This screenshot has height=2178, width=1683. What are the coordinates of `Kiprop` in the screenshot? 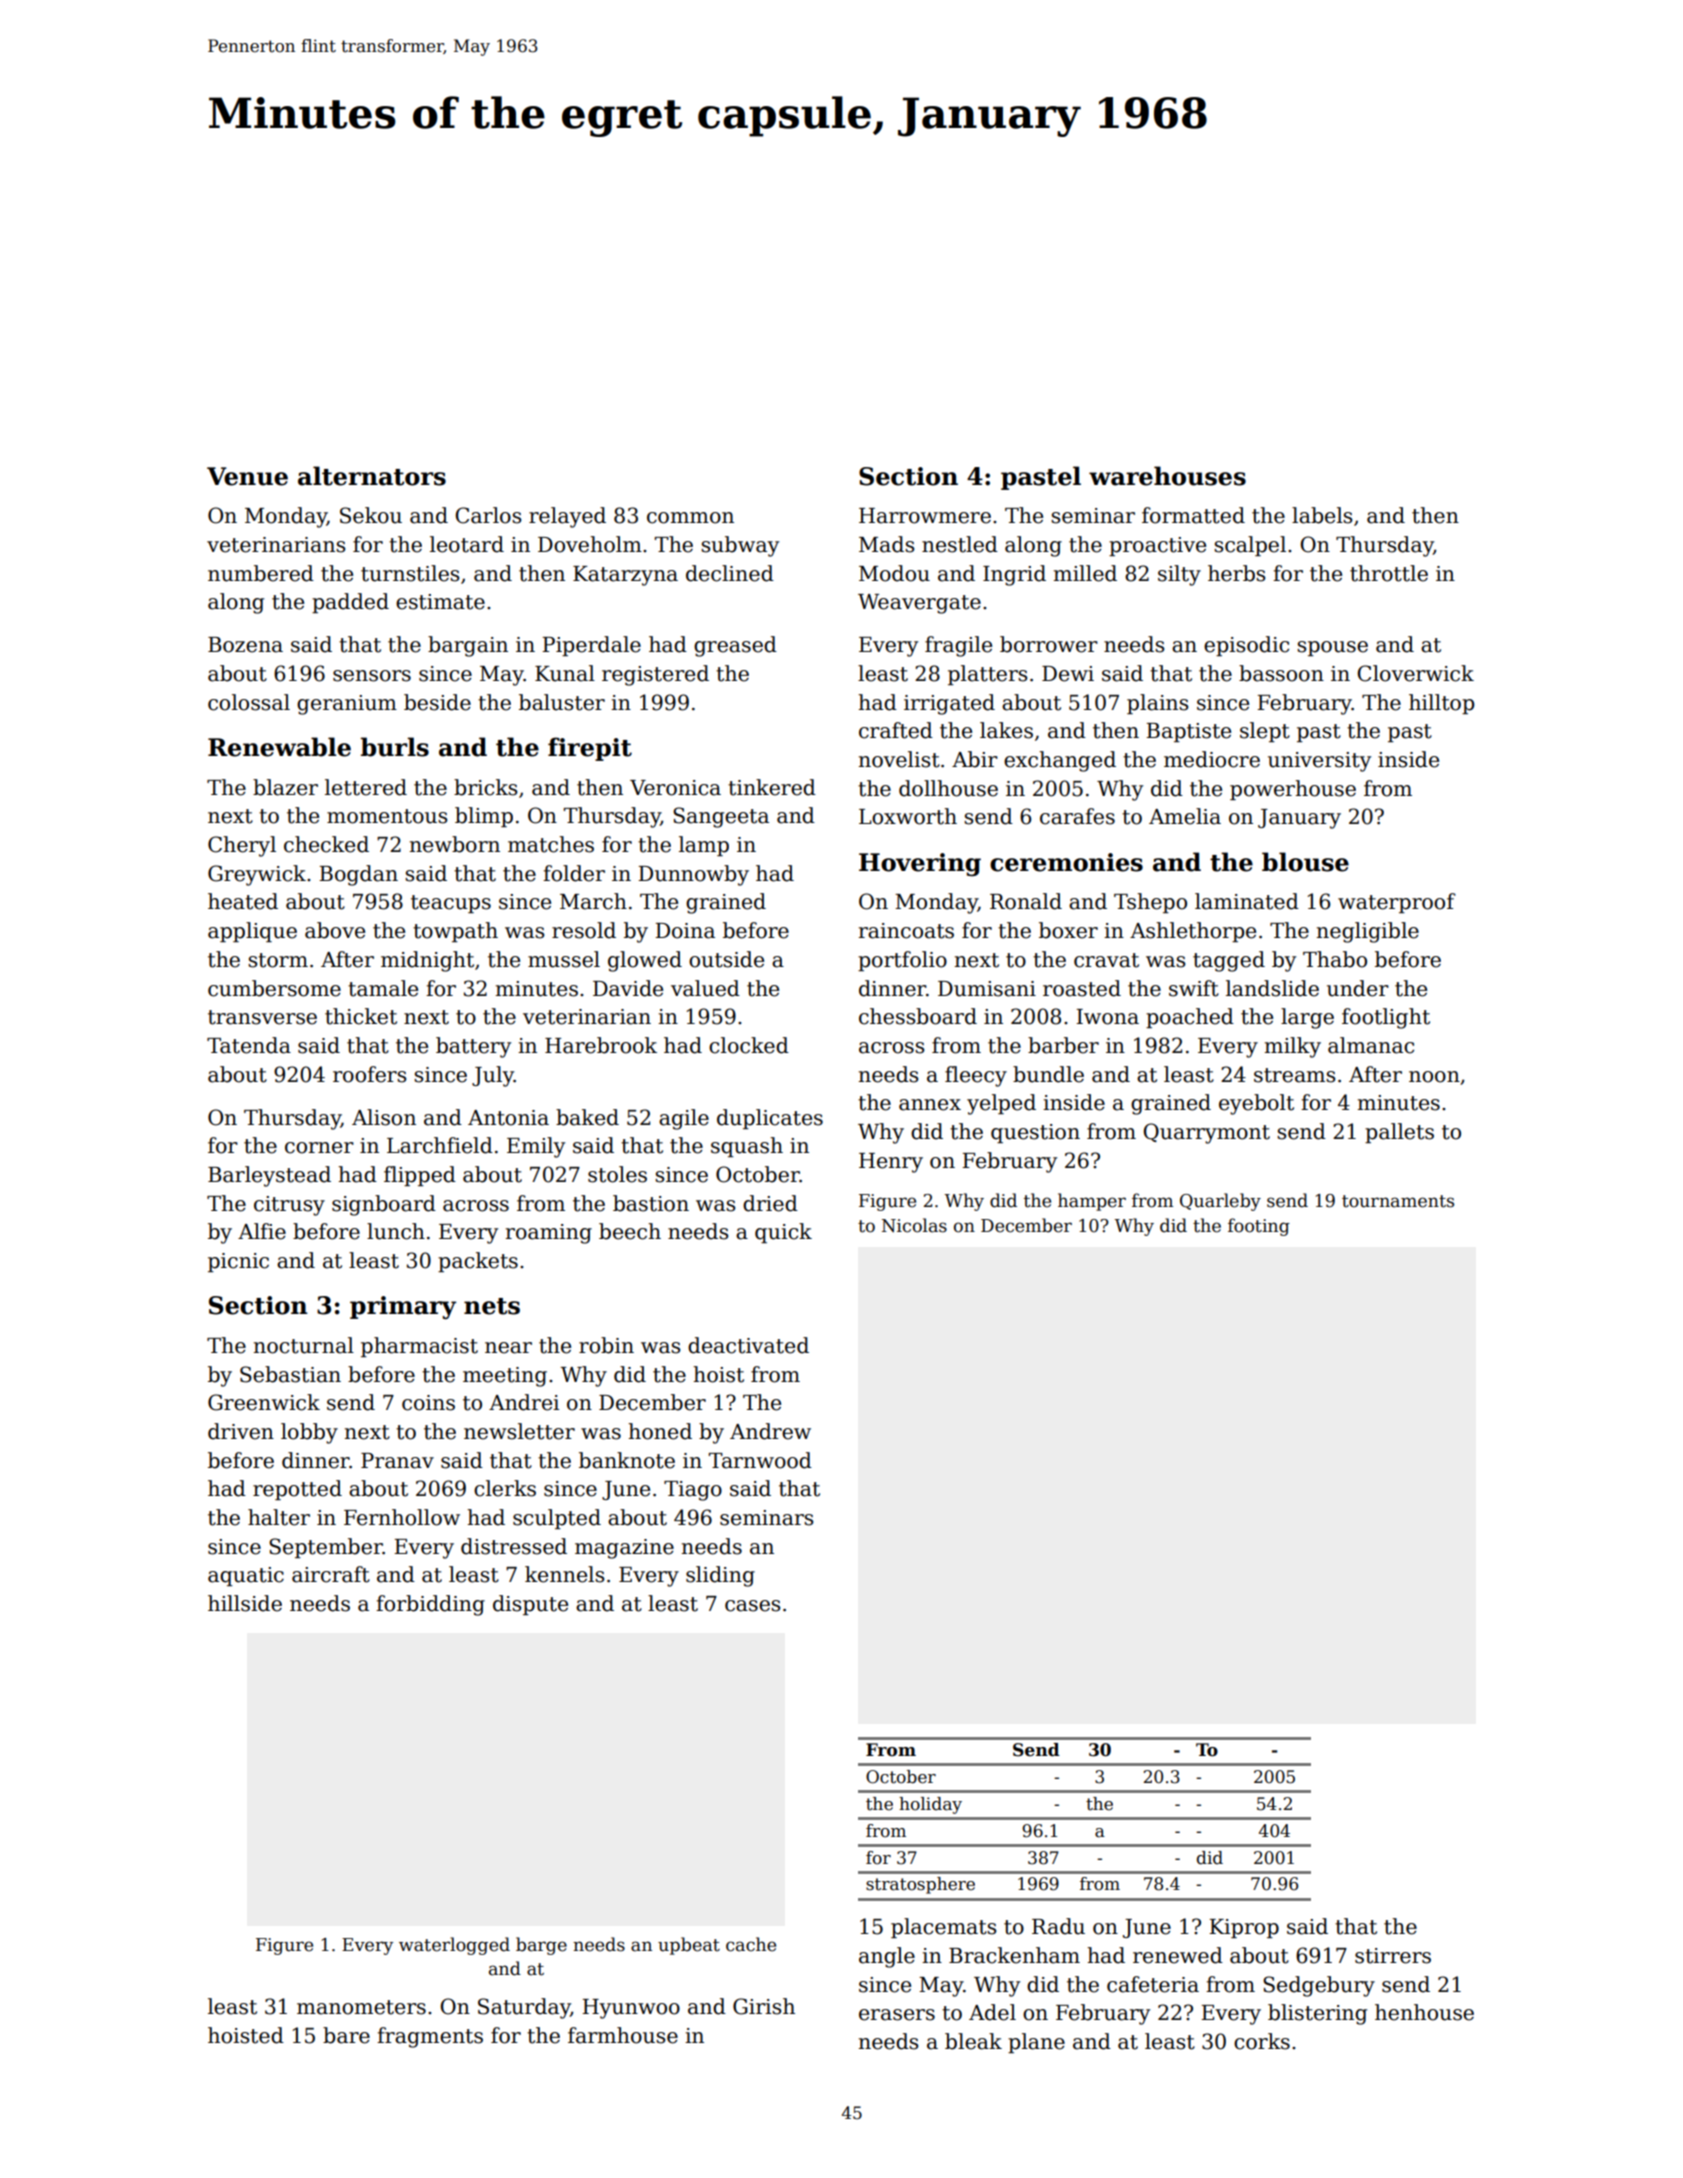 It's located at (1244, 1928).
